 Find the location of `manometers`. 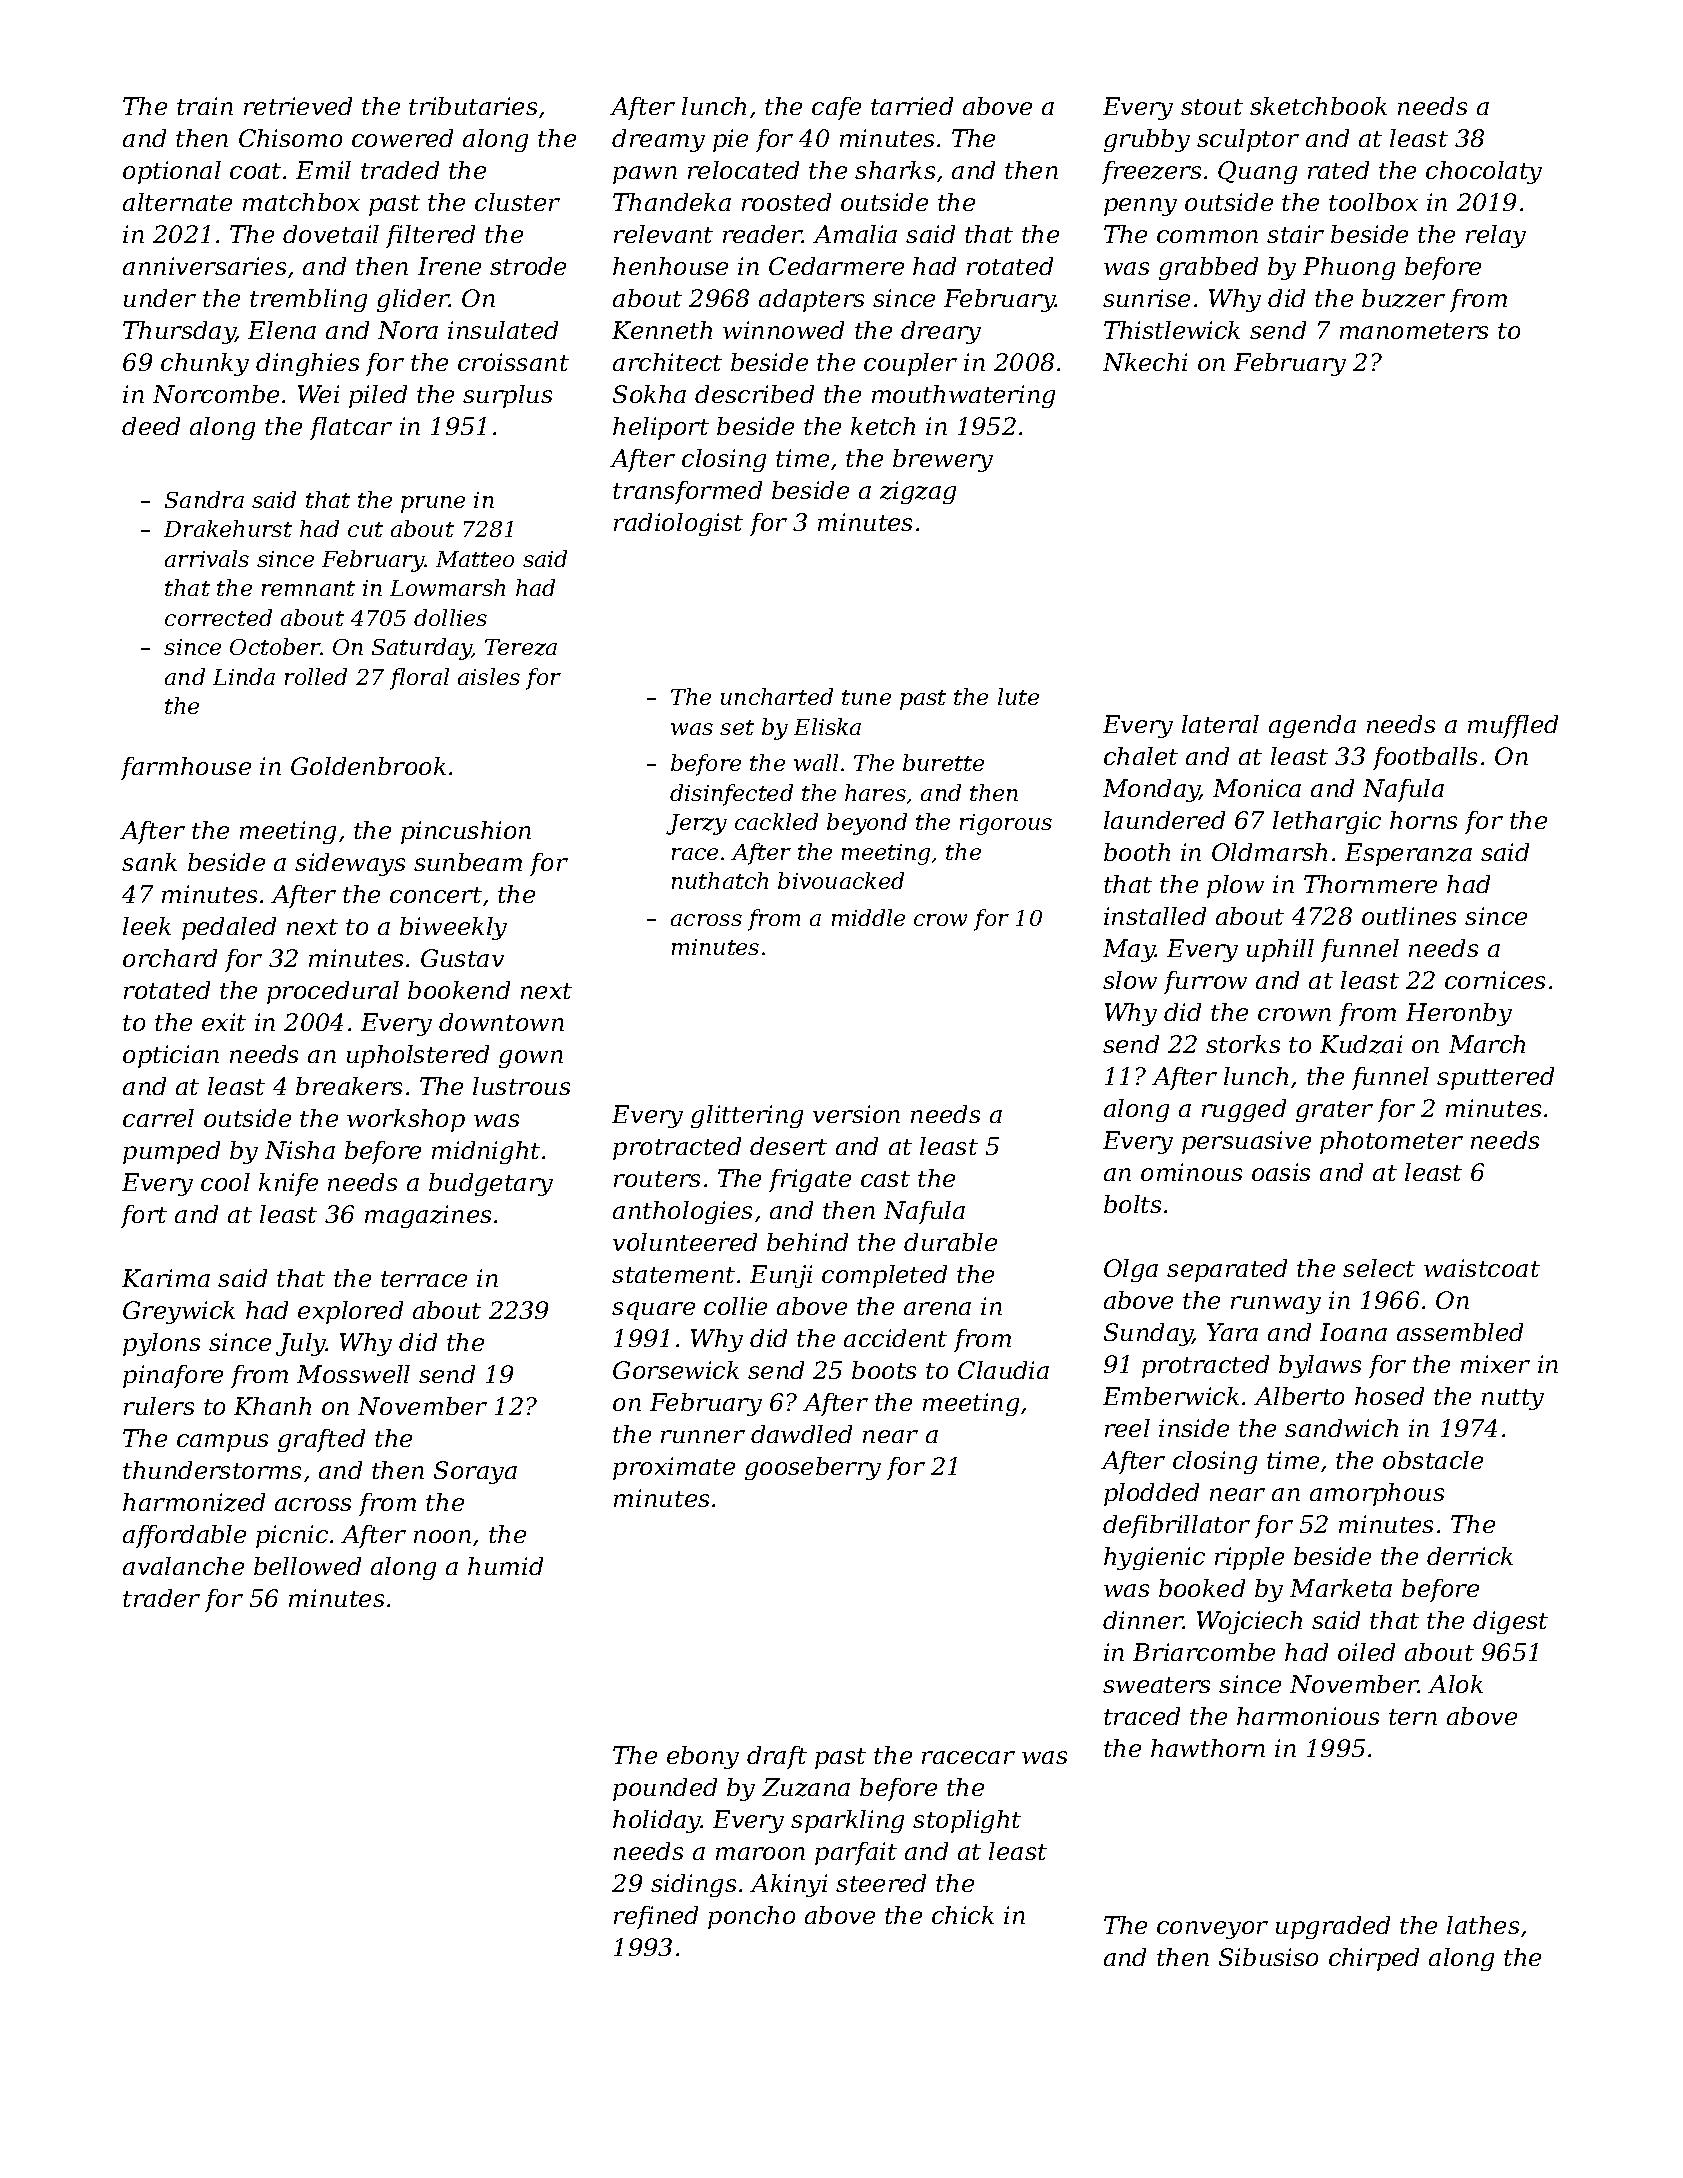

manometers is located at coordinates (1414, 331).
